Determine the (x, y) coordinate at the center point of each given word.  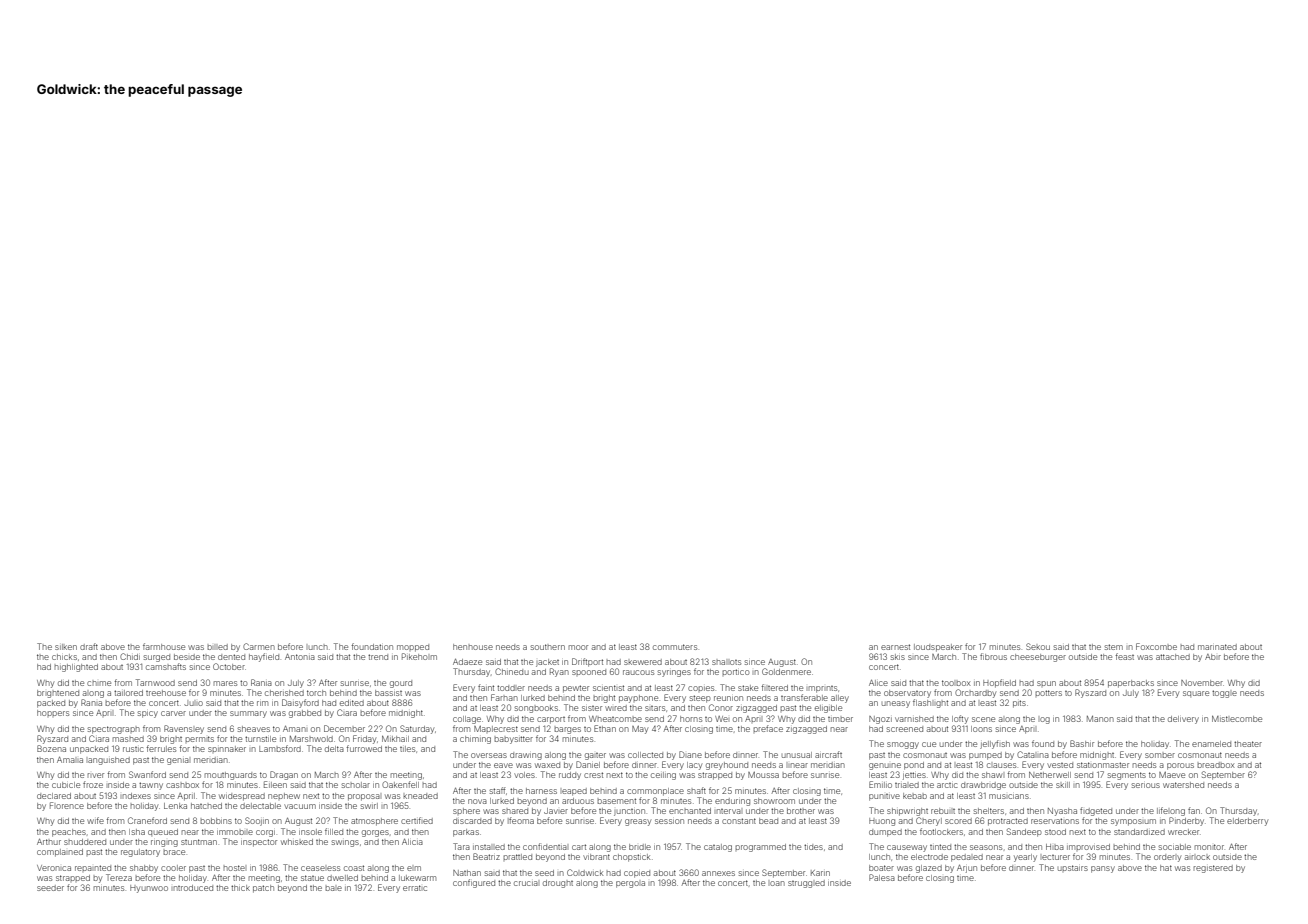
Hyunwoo (149, 889)
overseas (489, 755)
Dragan (284, 775)
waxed (547, 765)
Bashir (1082, 743)
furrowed (364, 748)
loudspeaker (938, 648)
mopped (413, 648)
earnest (895, 647)
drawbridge (983, 786)
